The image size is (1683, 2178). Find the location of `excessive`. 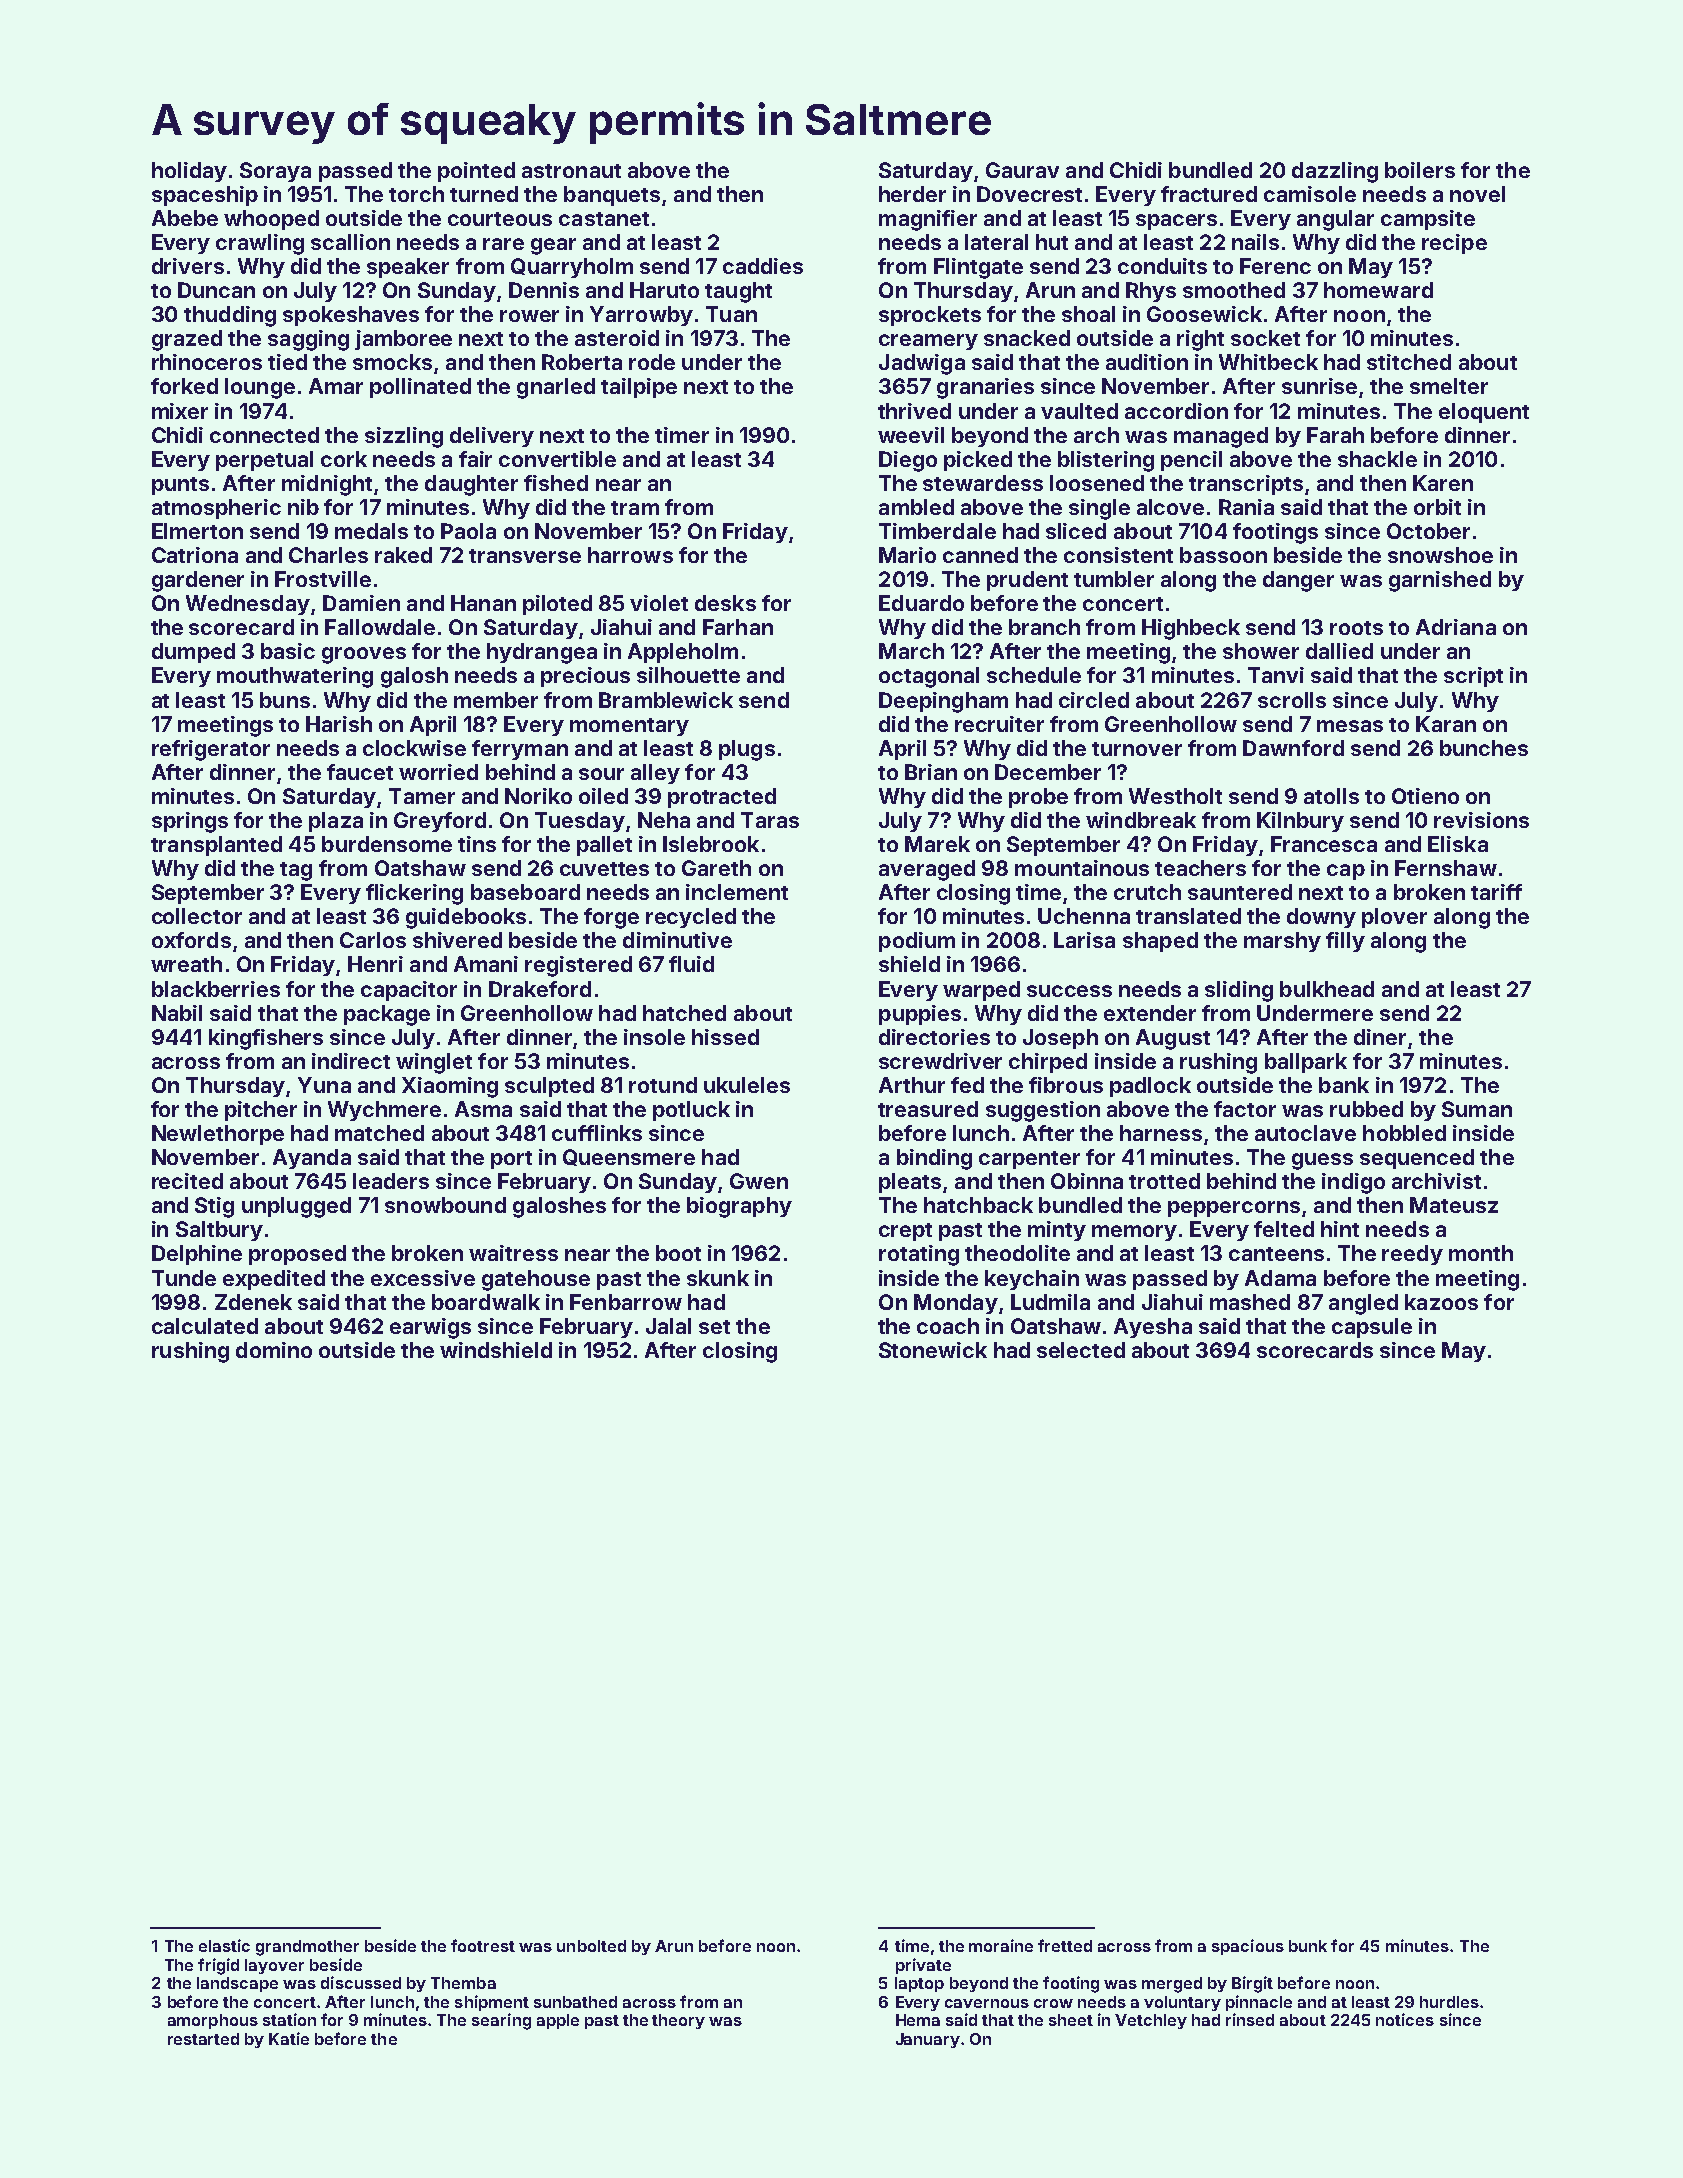

excessive is located at coordinates (423, 1278).
